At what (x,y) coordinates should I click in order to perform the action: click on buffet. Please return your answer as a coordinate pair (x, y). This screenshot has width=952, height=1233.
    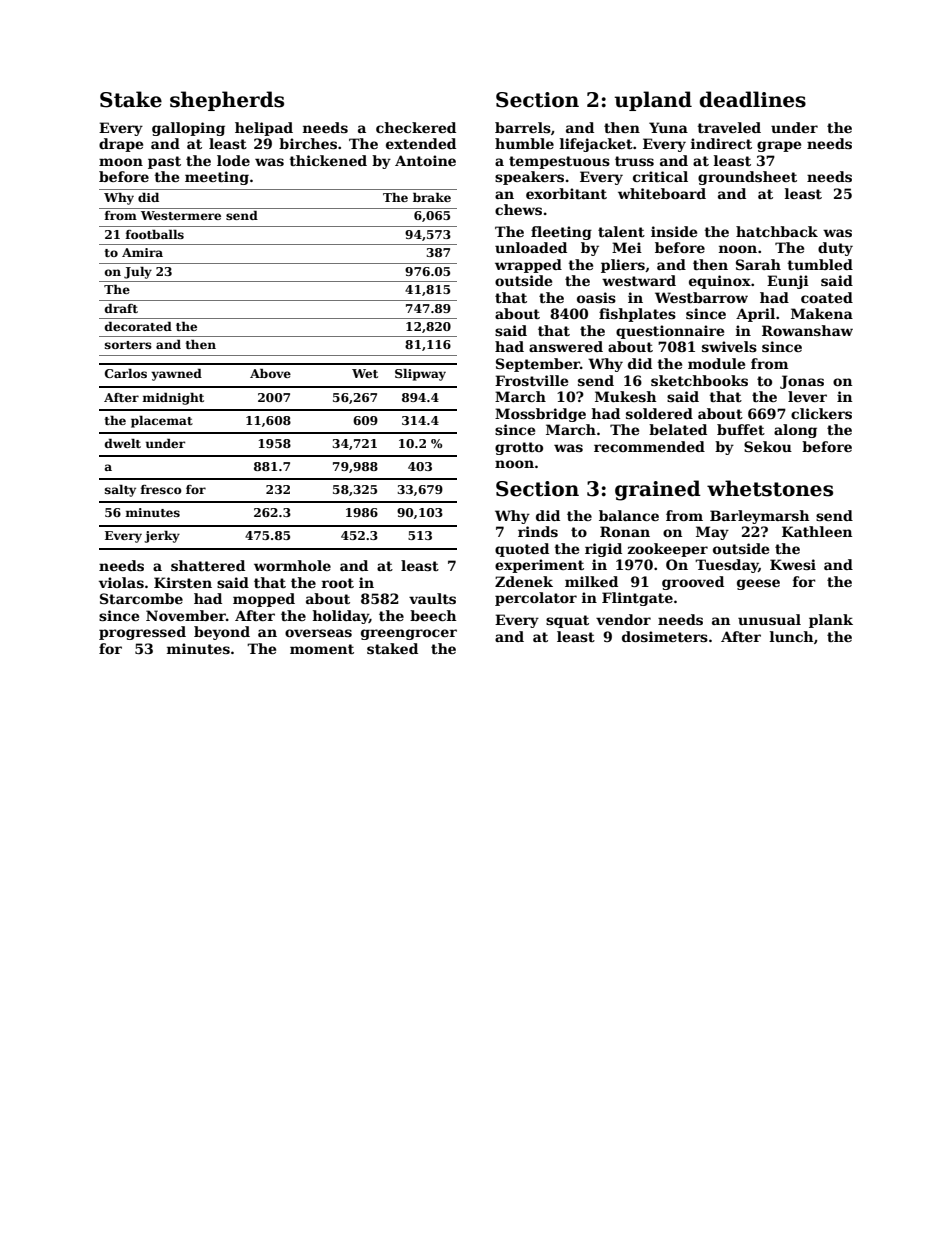
    Looking at the image, I should click on (741, 429).
